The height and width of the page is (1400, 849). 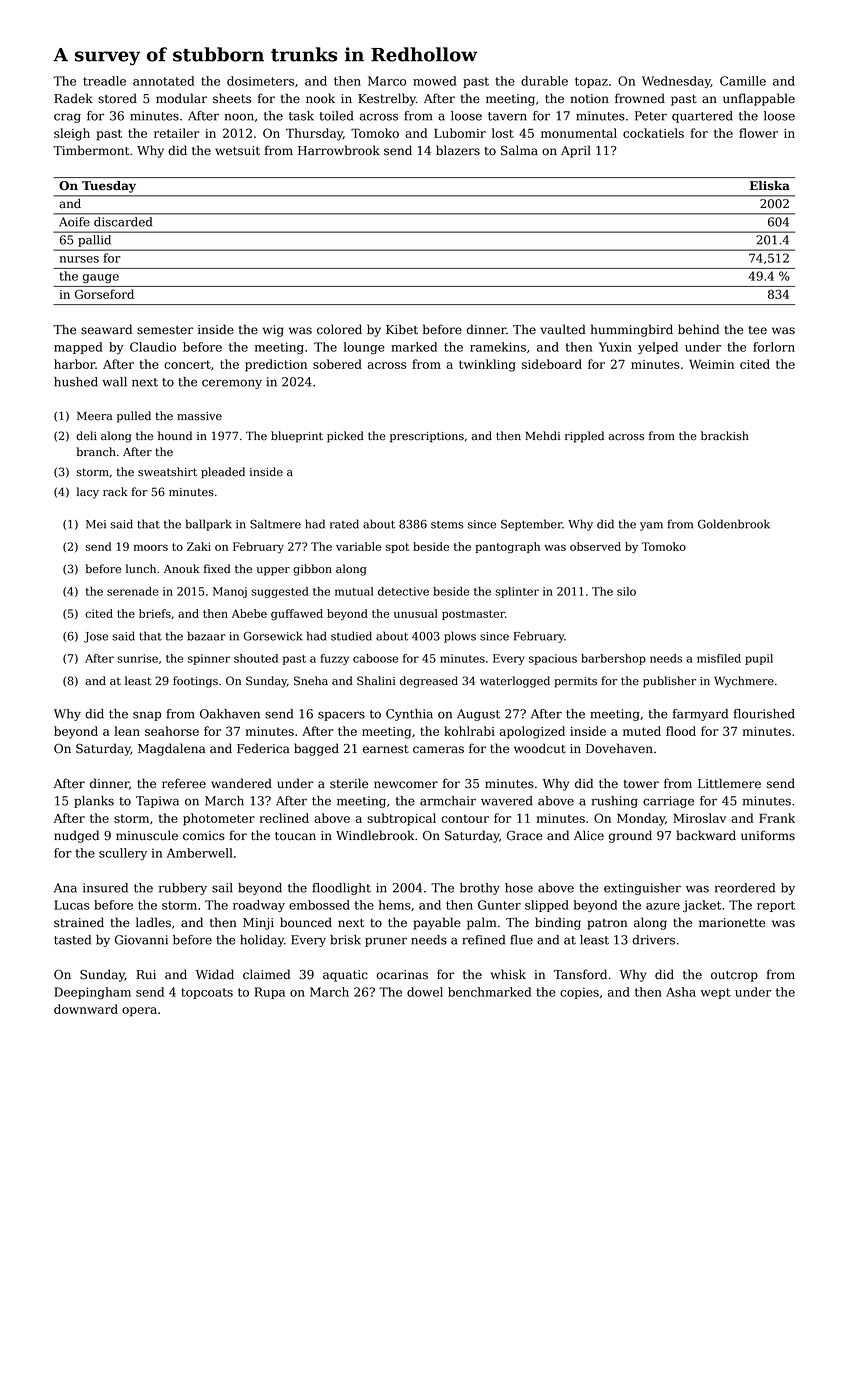 I want to click on harbor, so click(x=74, y=364).
